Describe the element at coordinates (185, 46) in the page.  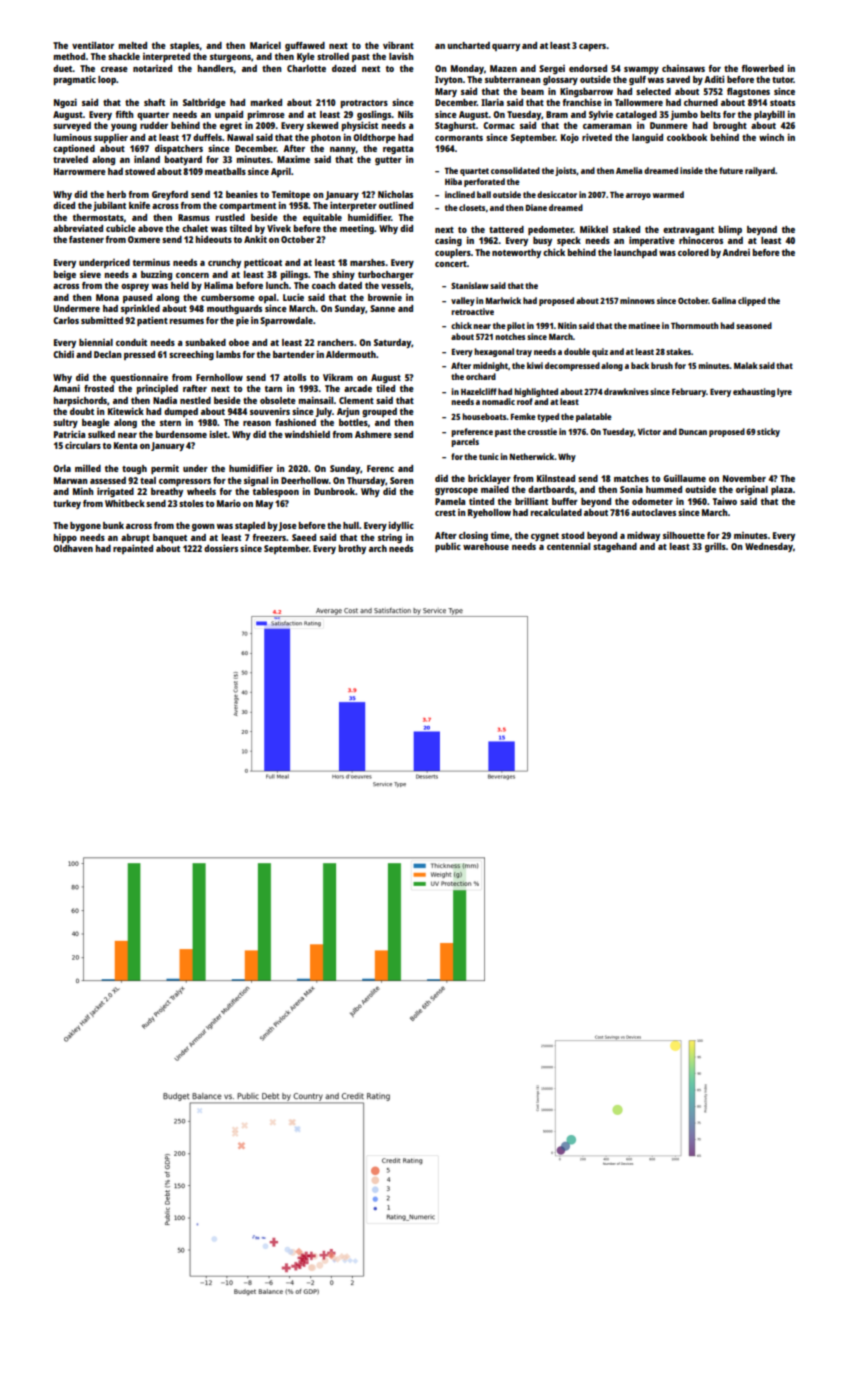
I see `staples` at that location.
